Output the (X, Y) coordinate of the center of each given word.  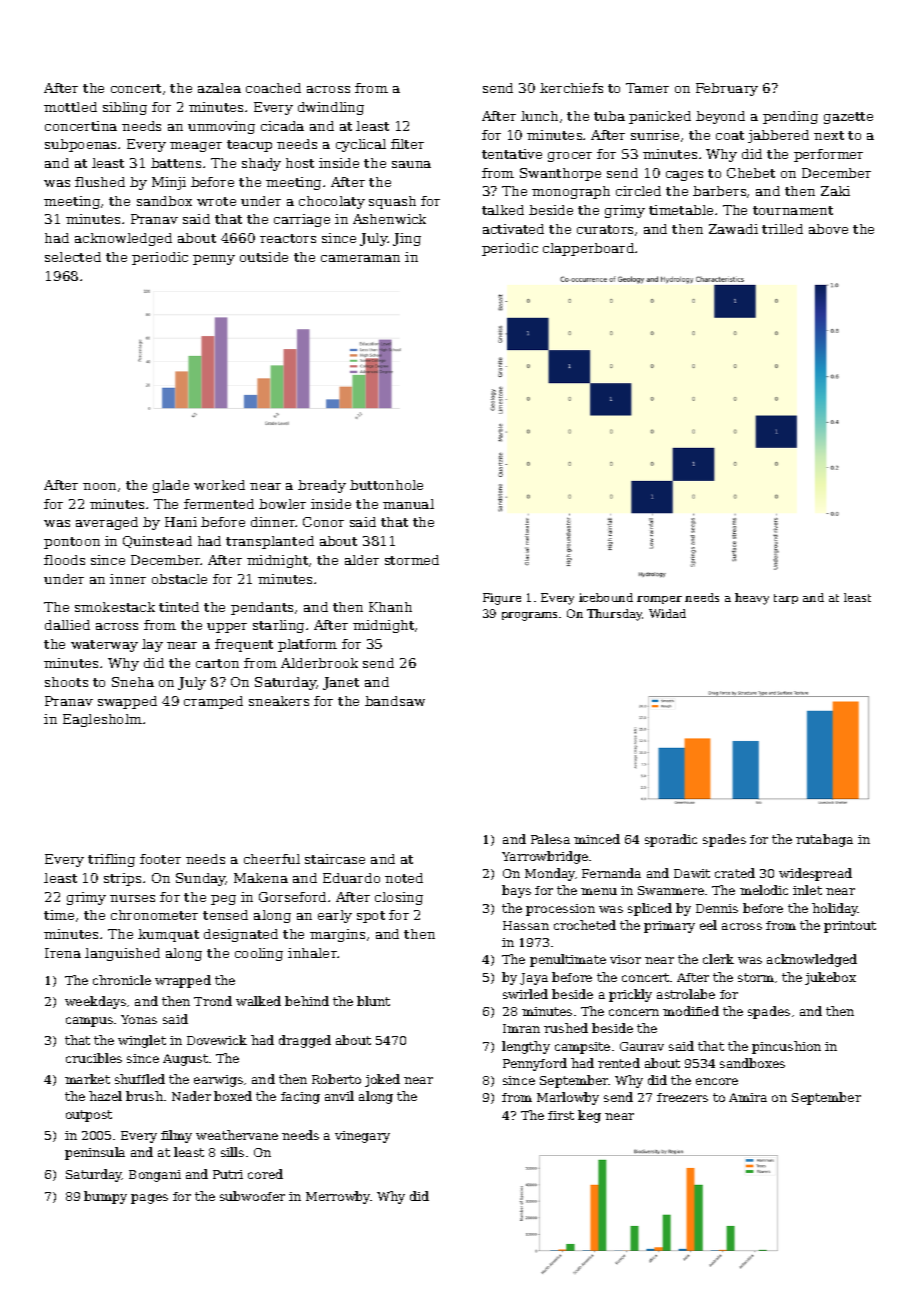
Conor (323, 522)
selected (73, 257)
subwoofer (252, 1196)
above (828, 229)
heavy (752, 599)
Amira (748, 1097)
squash (392, 202)
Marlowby (568, 1098)
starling (278, 626)
